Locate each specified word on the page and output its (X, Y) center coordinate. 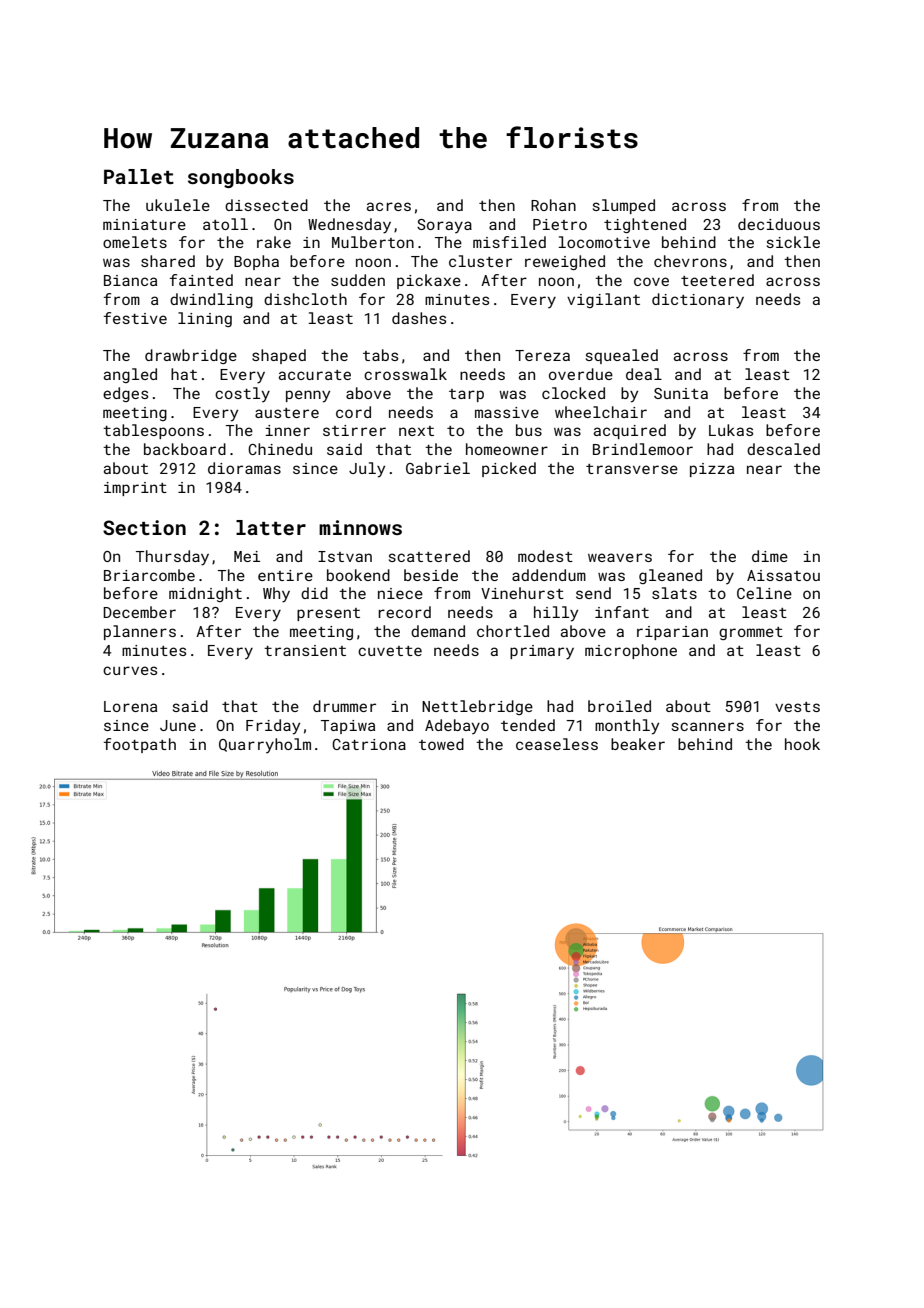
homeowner (507, 449)
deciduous (779, 224)
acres (389, 206)
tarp (466, 395)
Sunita (681, 393)
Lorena (130, 706)
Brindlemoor (643, 449)
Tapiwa (348, 727)
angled (130, 375)
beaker (638, 744)
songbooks (241, 178)
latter (271, 527)
